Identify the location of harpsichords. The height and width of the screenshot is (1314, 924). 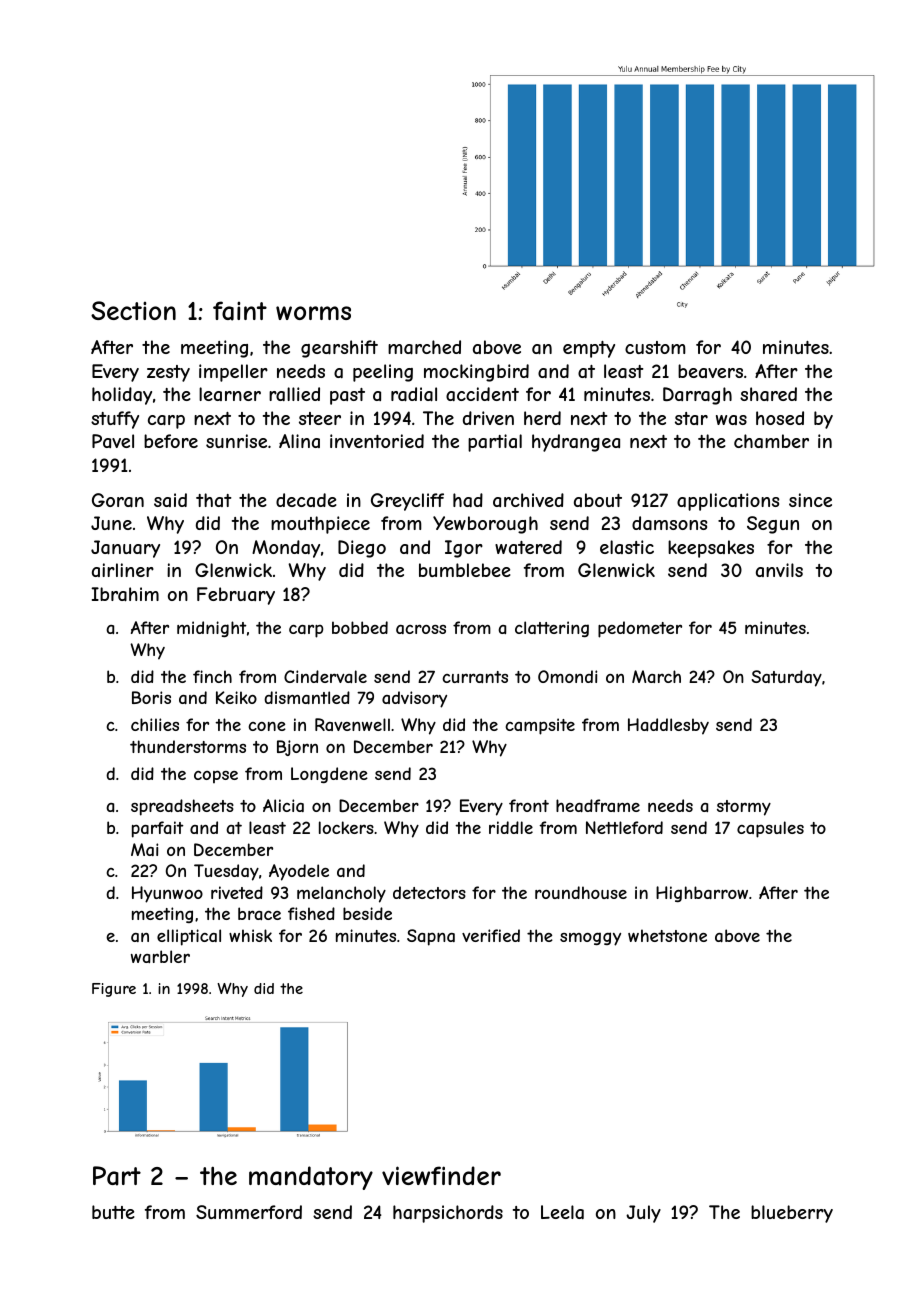
(448, 1214).
